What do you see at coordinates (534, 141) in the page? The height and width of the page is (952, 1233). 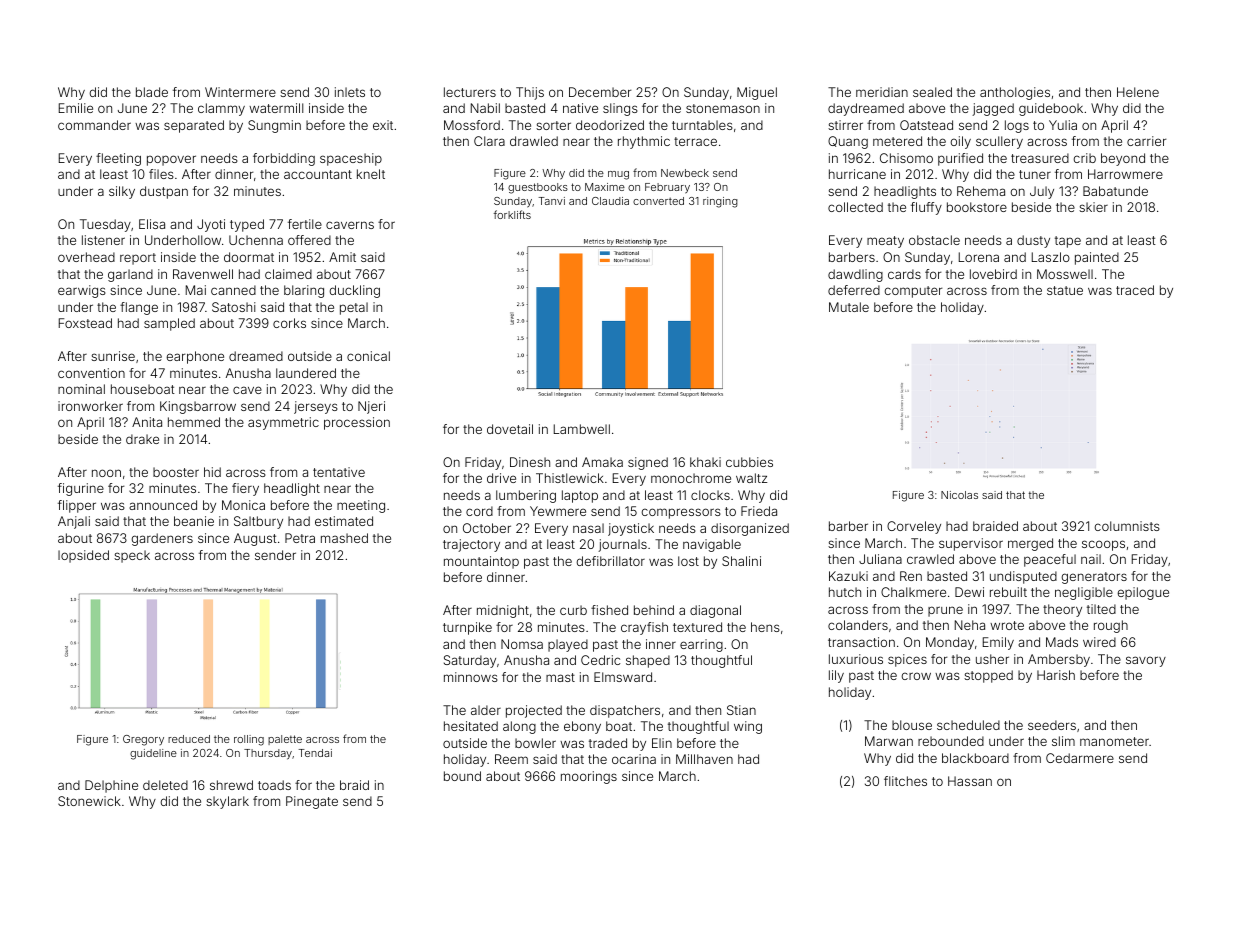 I see `drawled` at bounding box center [534, 141].
